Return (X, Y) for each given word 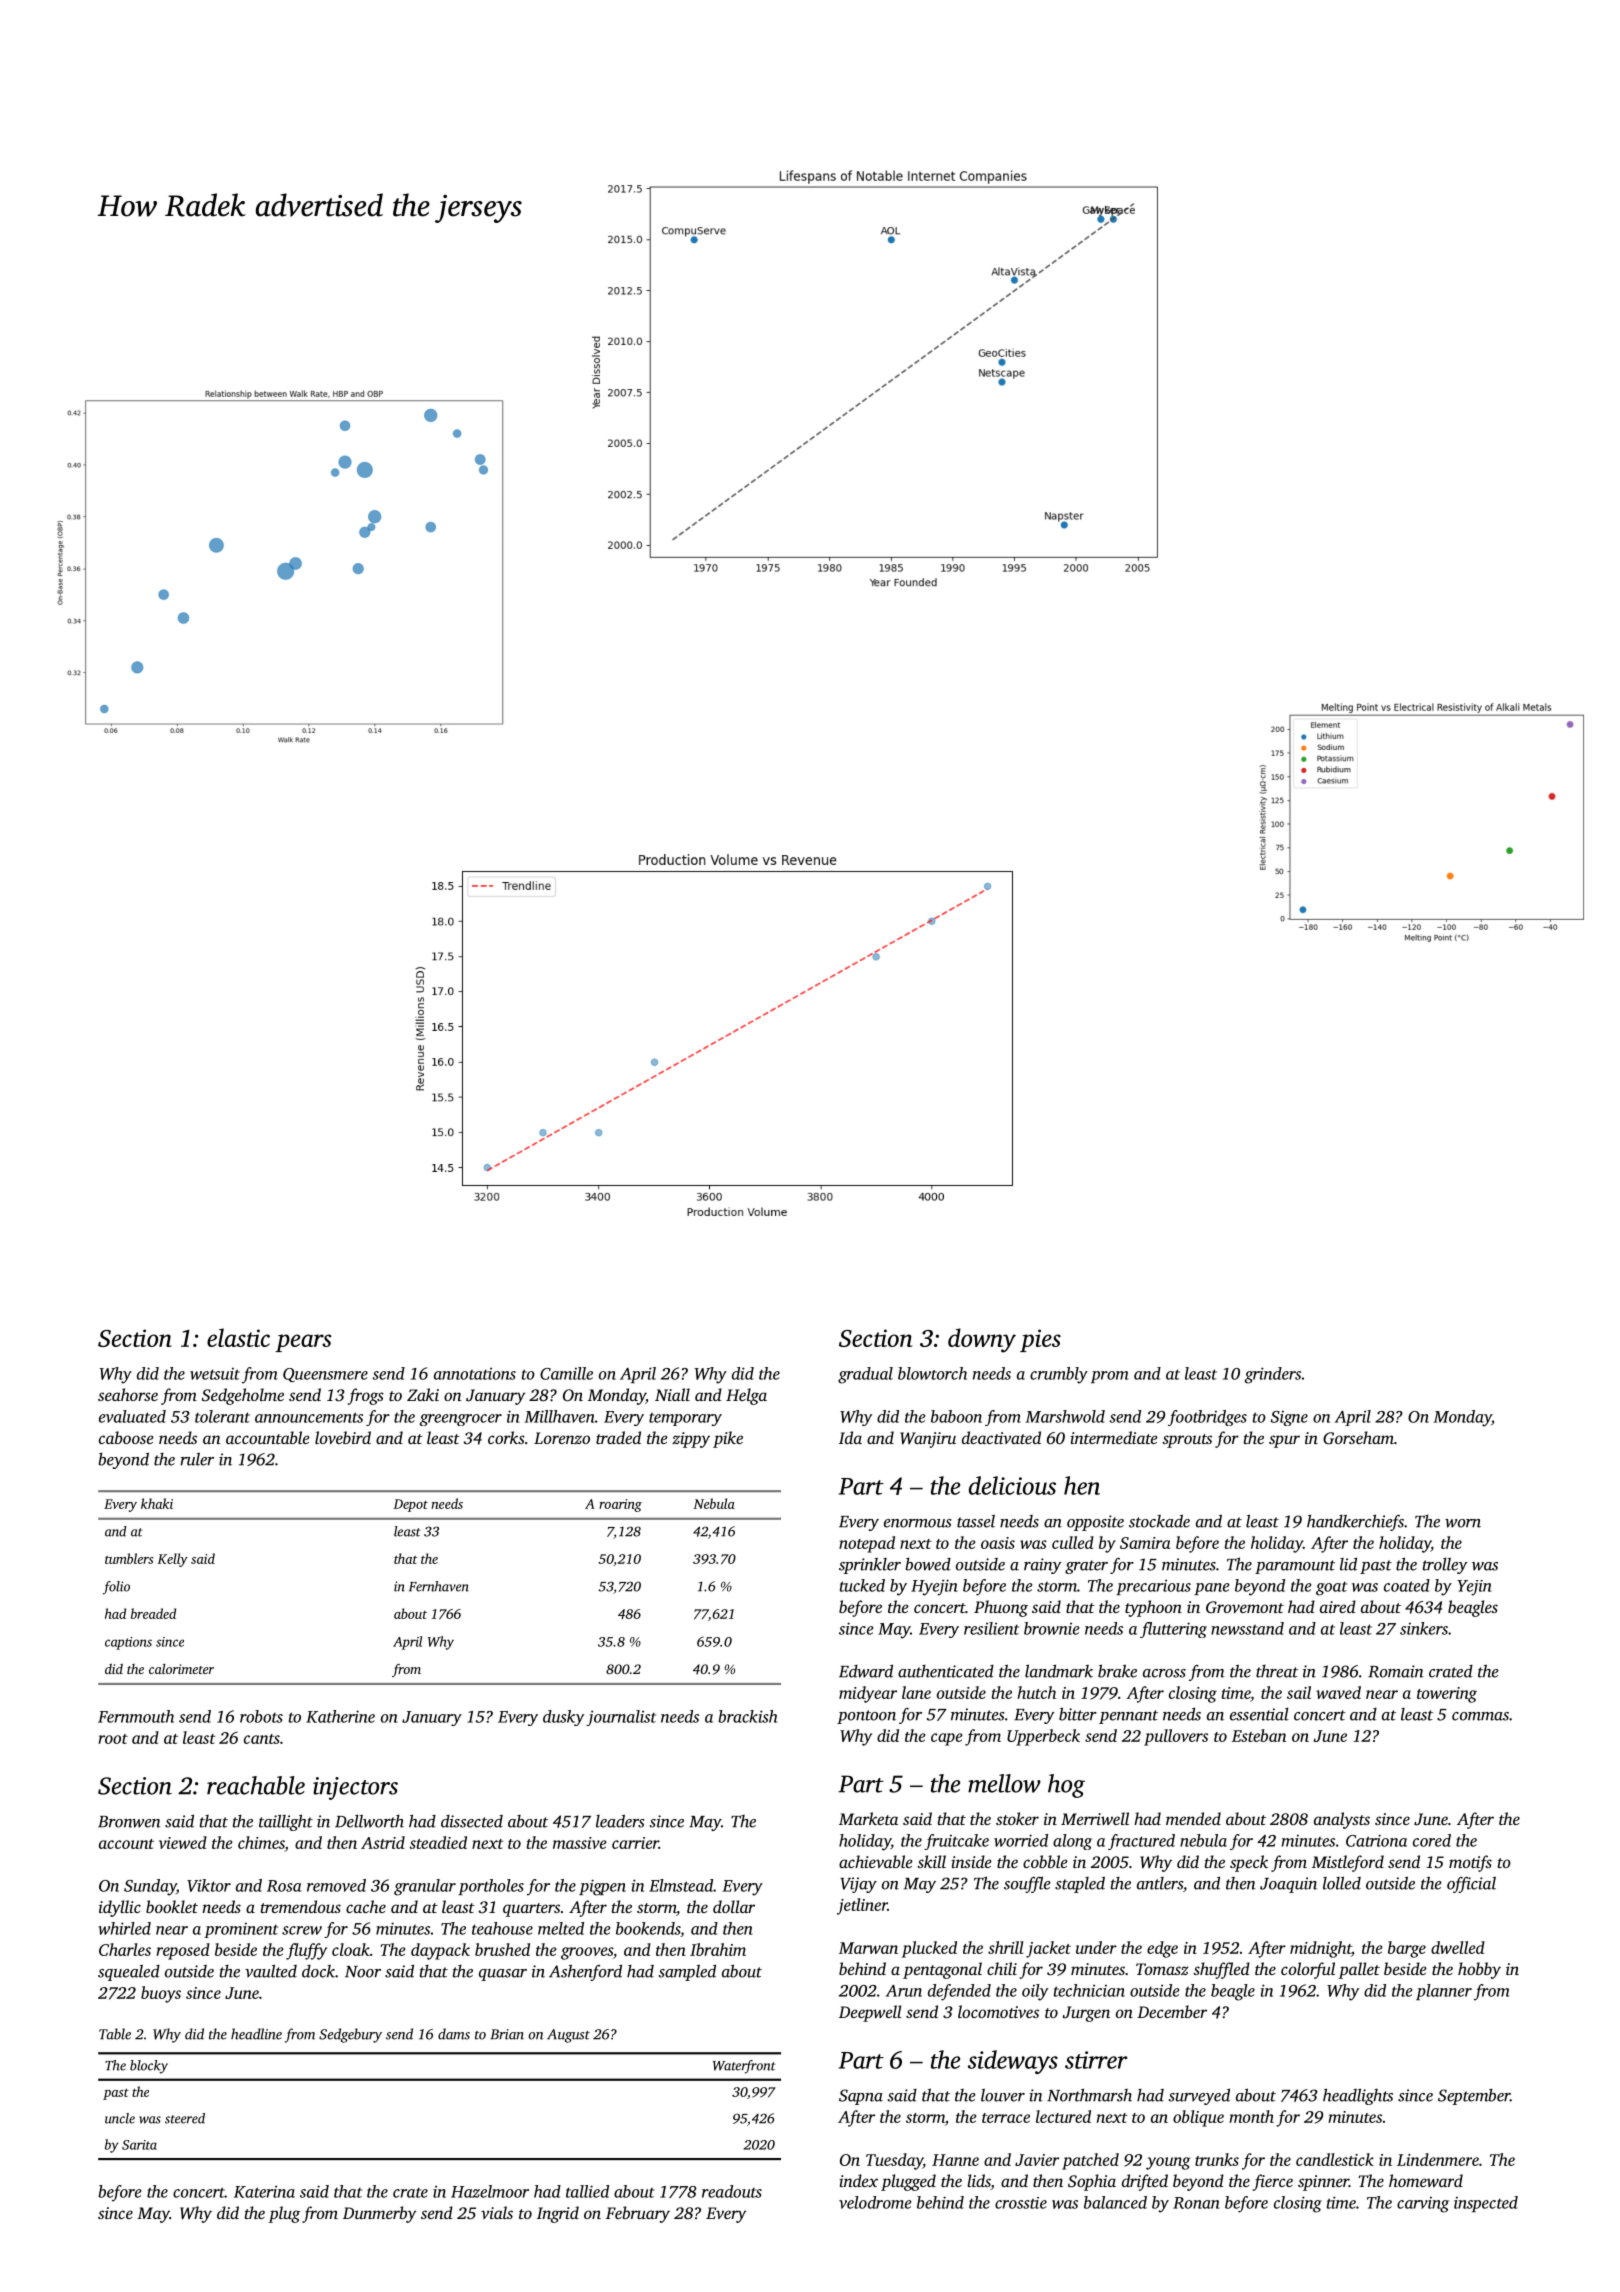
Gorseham (1358, 1438)
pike (728, 1439)
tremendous (301, 1906)
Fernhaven (439, 1586)
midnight (1320, 1949)
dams (454, 2034)
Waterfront (744, 2067)
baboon (956, 1416)
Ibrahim (718, 1949)
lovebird (343, 1437)
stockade (1159, 1521)
